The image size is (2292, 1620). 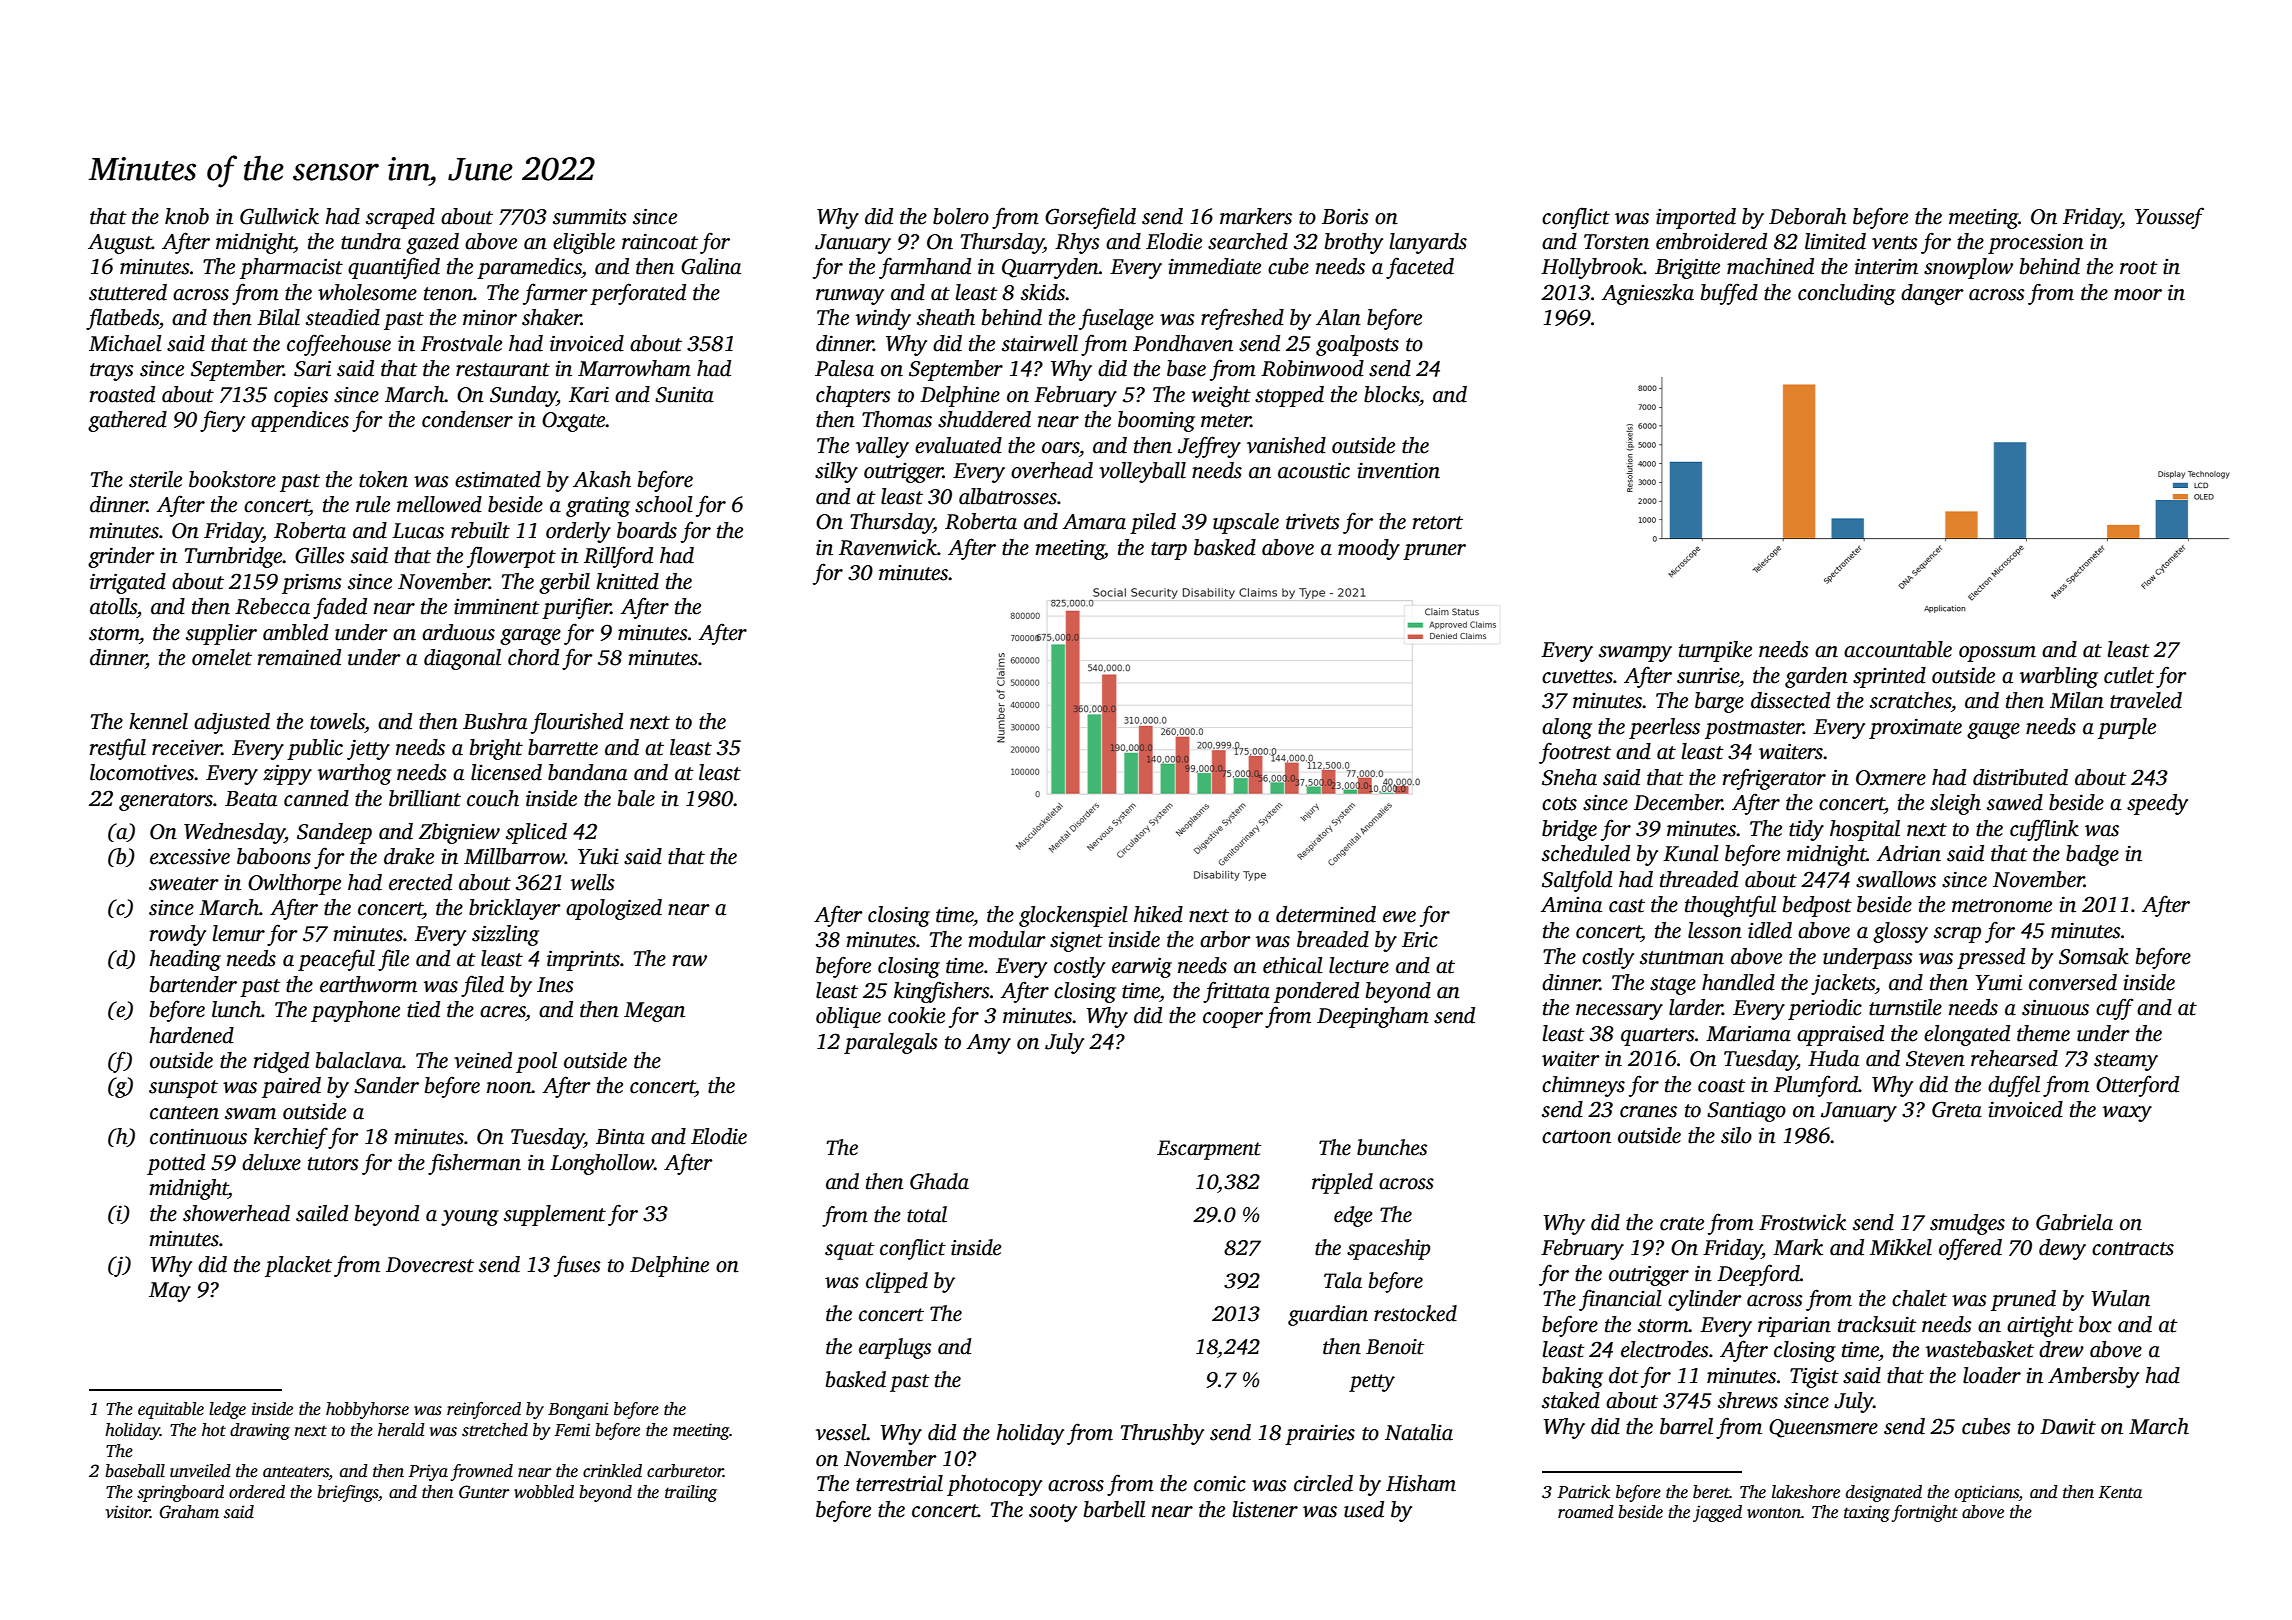 I want to click on Deborah, so click(x=1808, y=216).
